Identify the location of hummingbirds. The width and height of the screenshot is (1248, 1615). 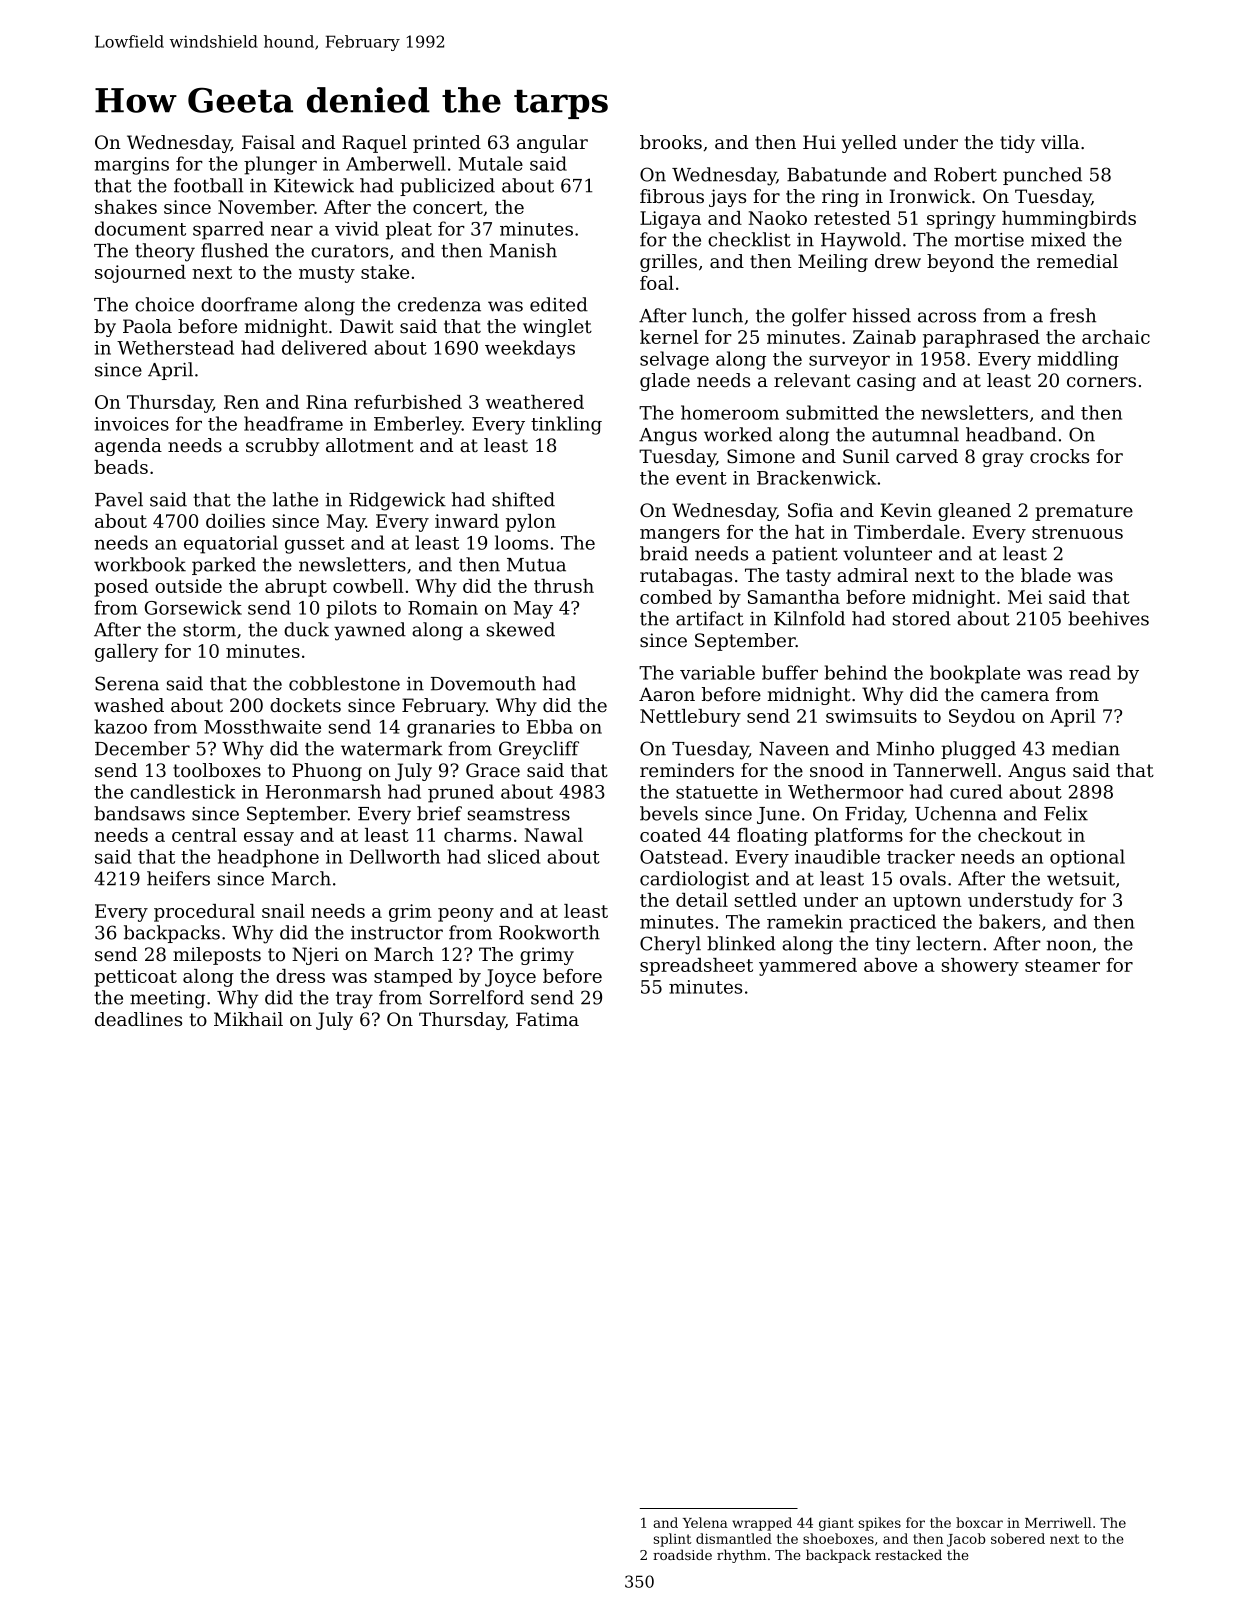
(1069, 220).
